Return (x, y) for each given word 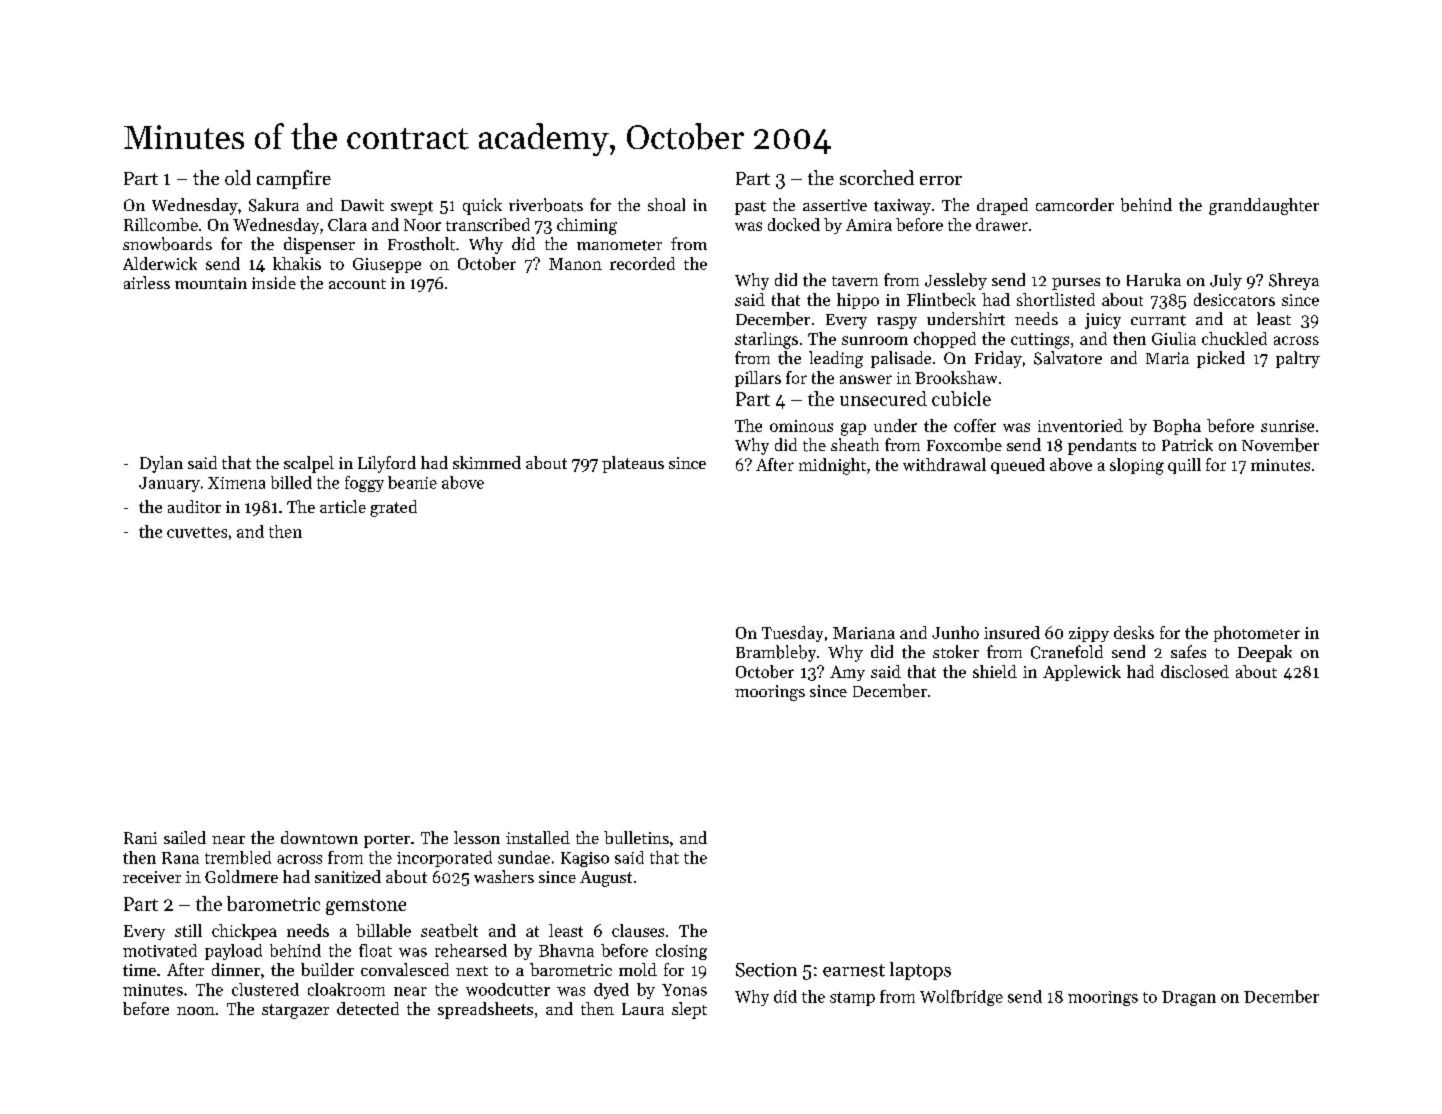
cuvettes (197, 532)
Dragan (1189, 998)
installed (538, 837)
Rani (140, 838)
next (472, 971)
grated (393, 508)
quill (1184, 466)
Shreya (1294, 281)
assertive (835, 205)
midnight (832, 466)
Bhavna (566, 950)
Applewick (1082, 673)
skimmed (487, 462)
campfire (294, 179)
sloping (1137, 466)
